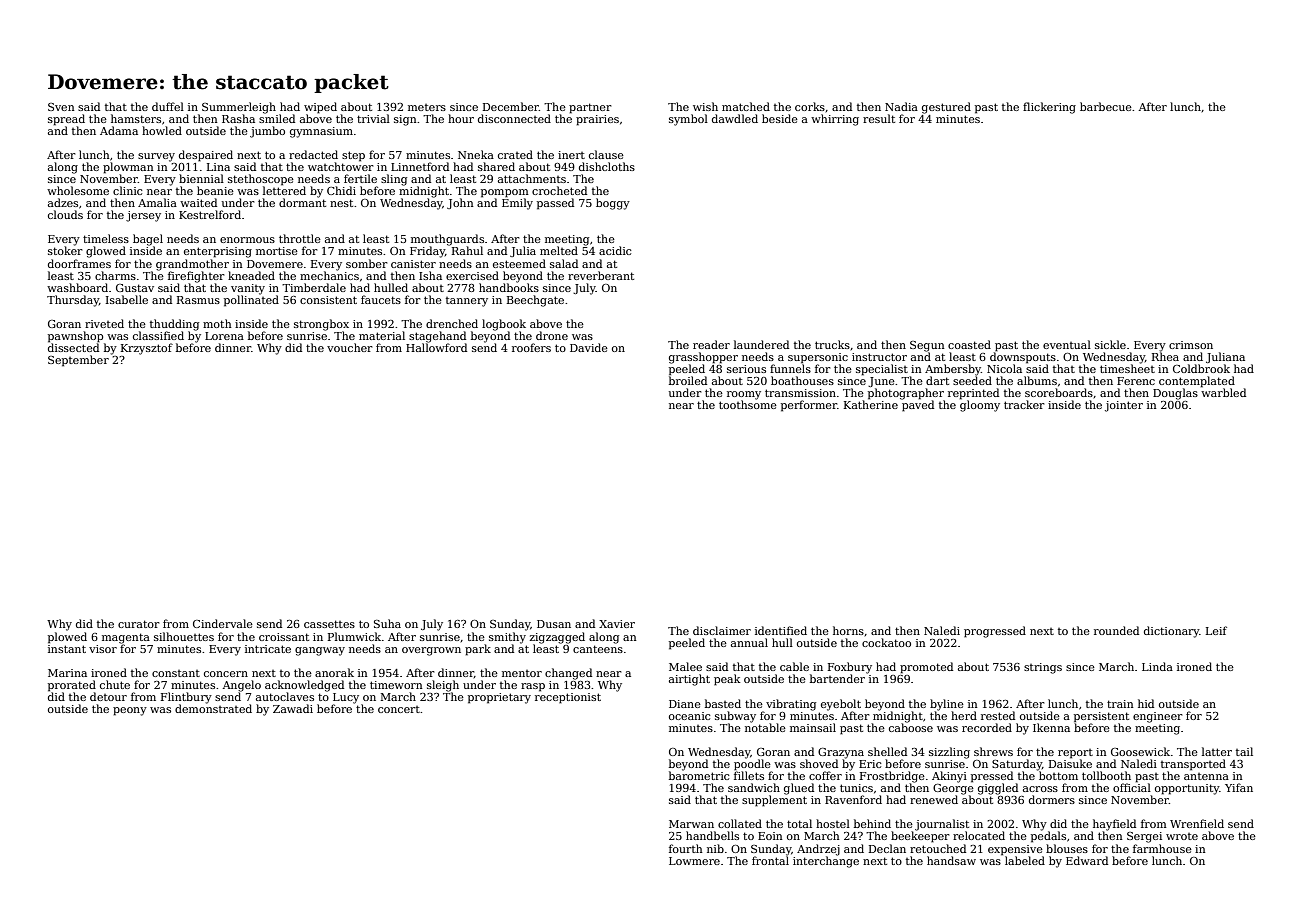 The image size is (1308, 924). Describe the element at coordinates (1116, 630) in the document. I see `rounded` at that location.
